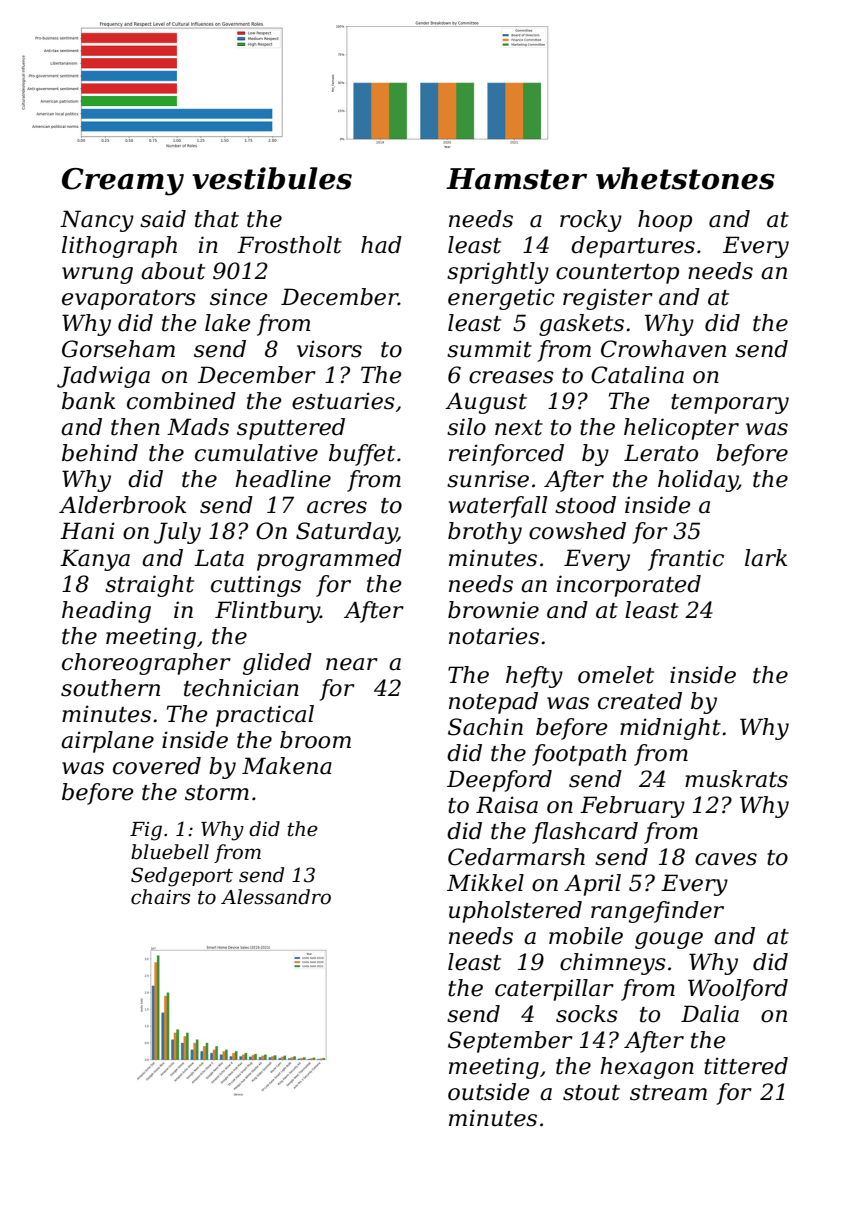 This image has width=850, height=1206. What do you see at coordinates (766, 558) in the image?
I see `lark` at bounding box center [766, 558].
